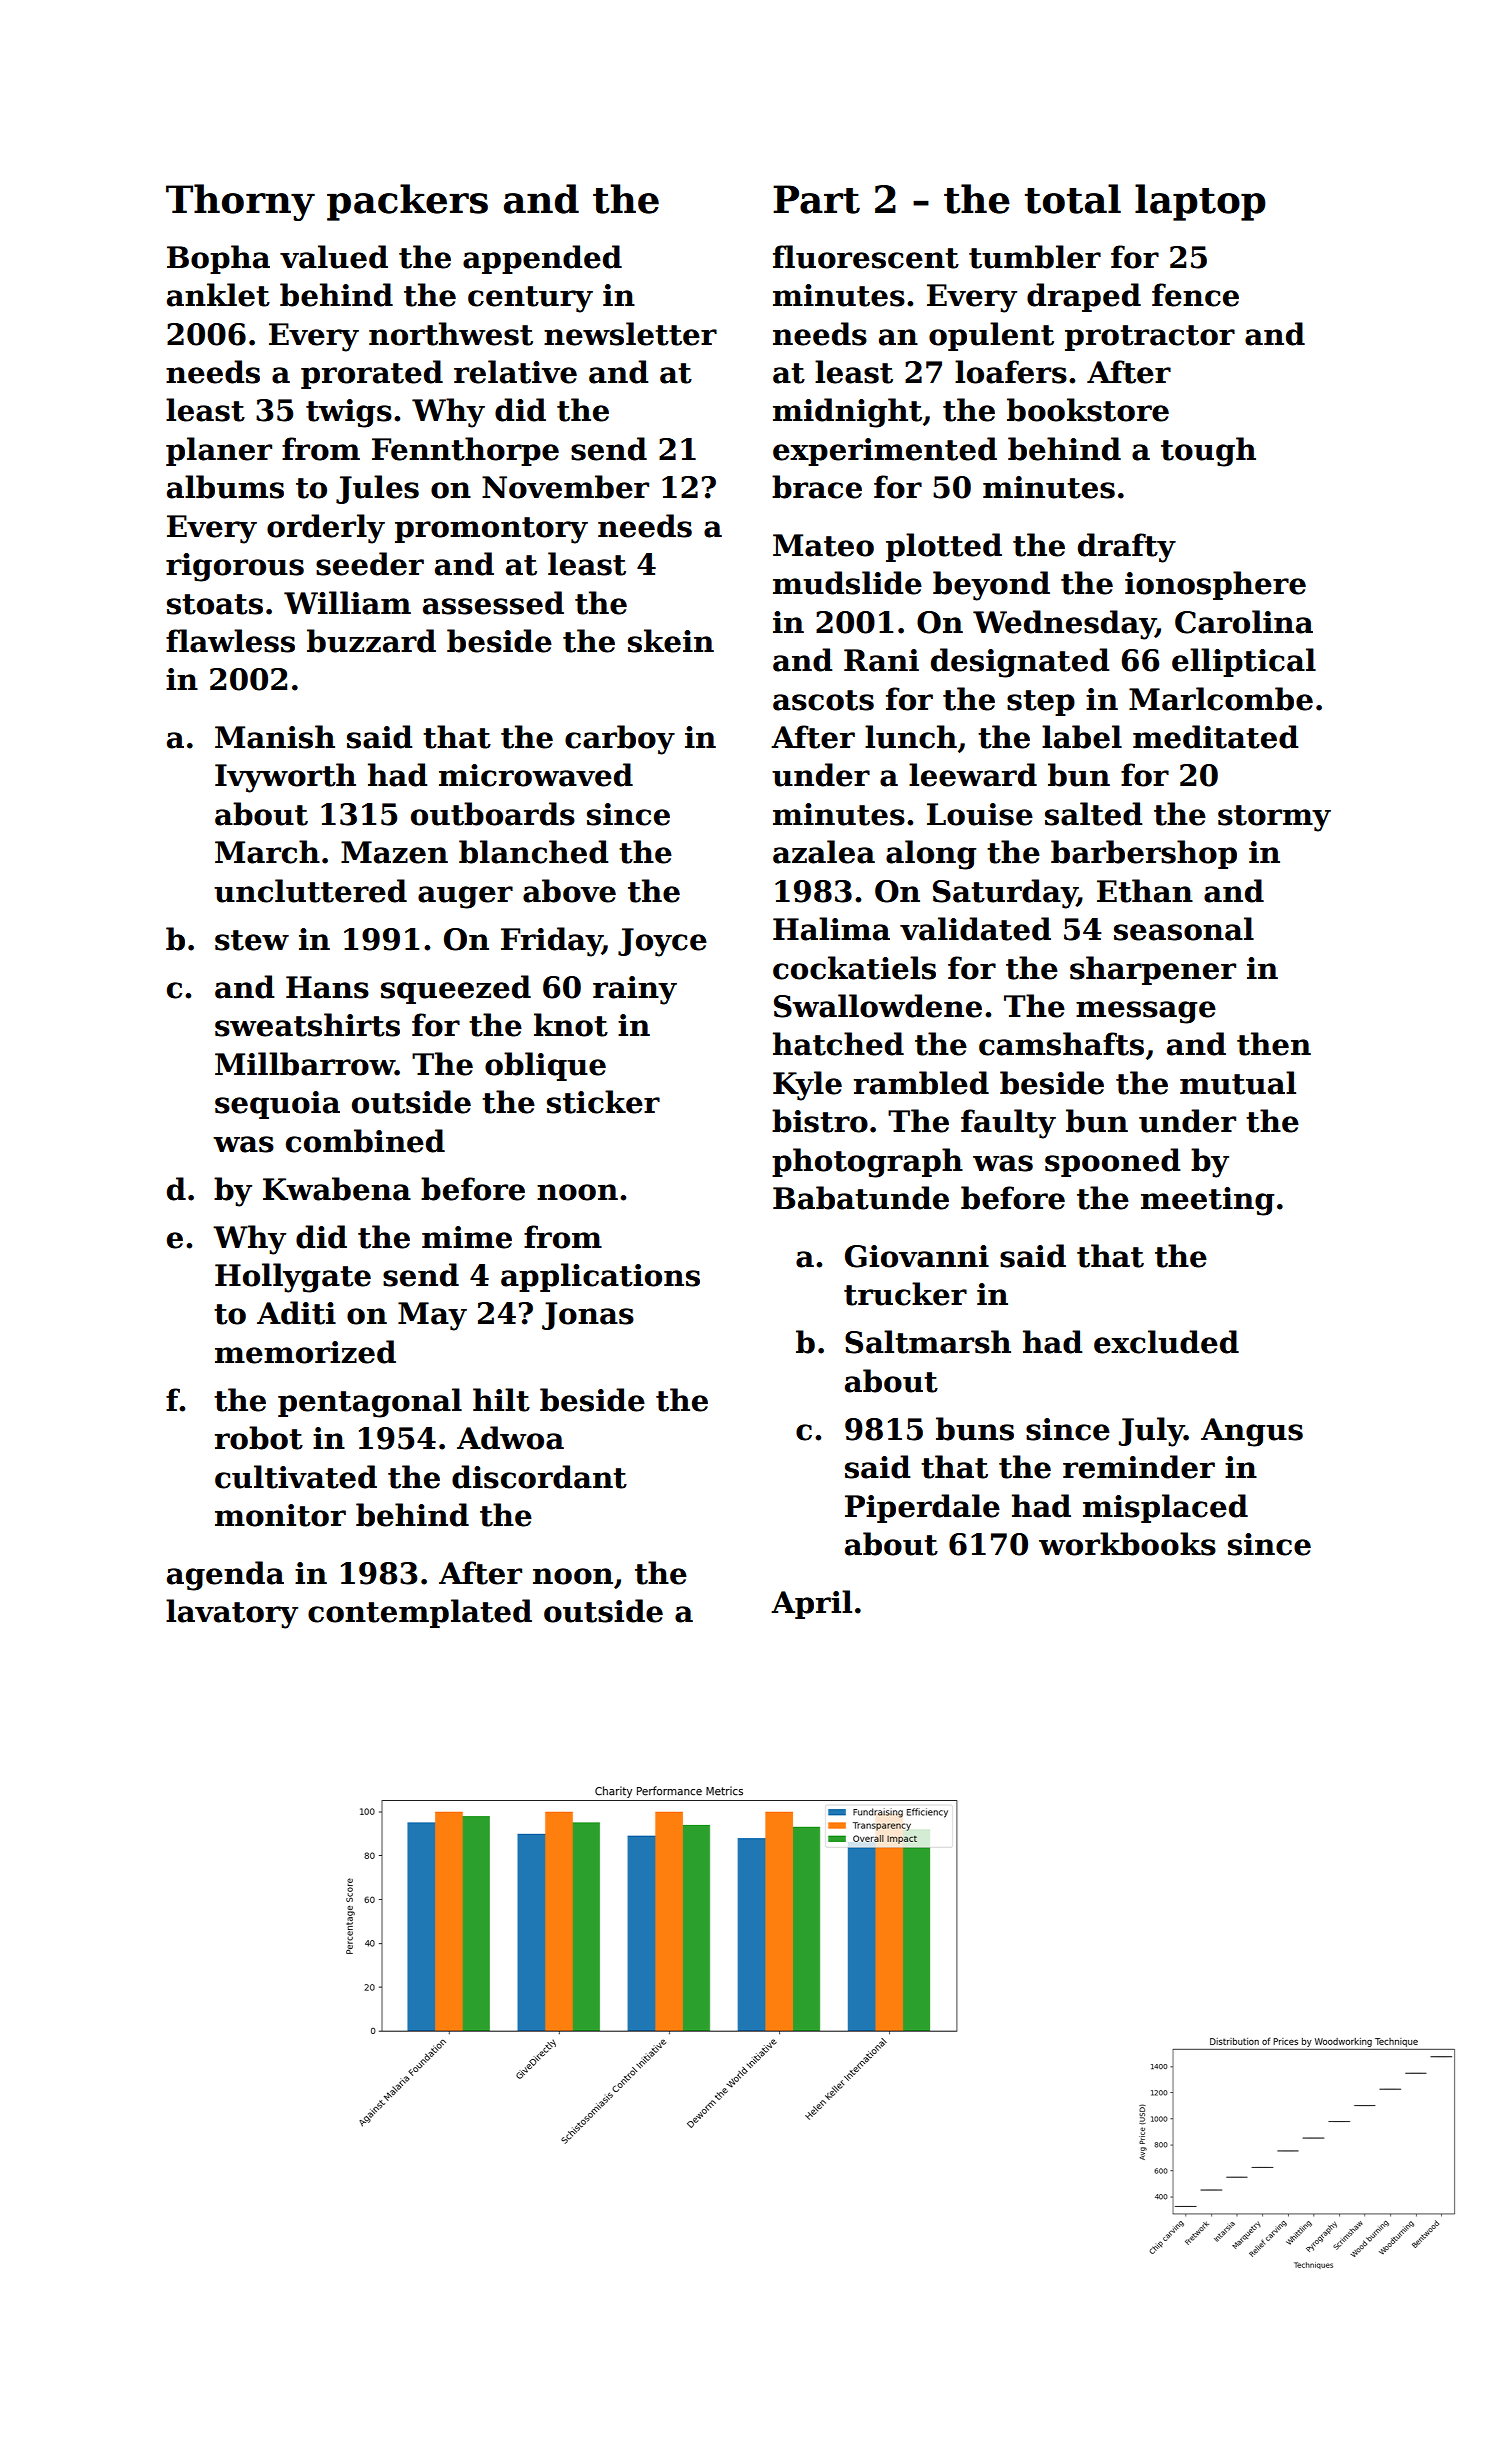 This image has width=1496, height=2464. Describe the element at coordinates (816, 199) in the image. I see `Part` at that location.
